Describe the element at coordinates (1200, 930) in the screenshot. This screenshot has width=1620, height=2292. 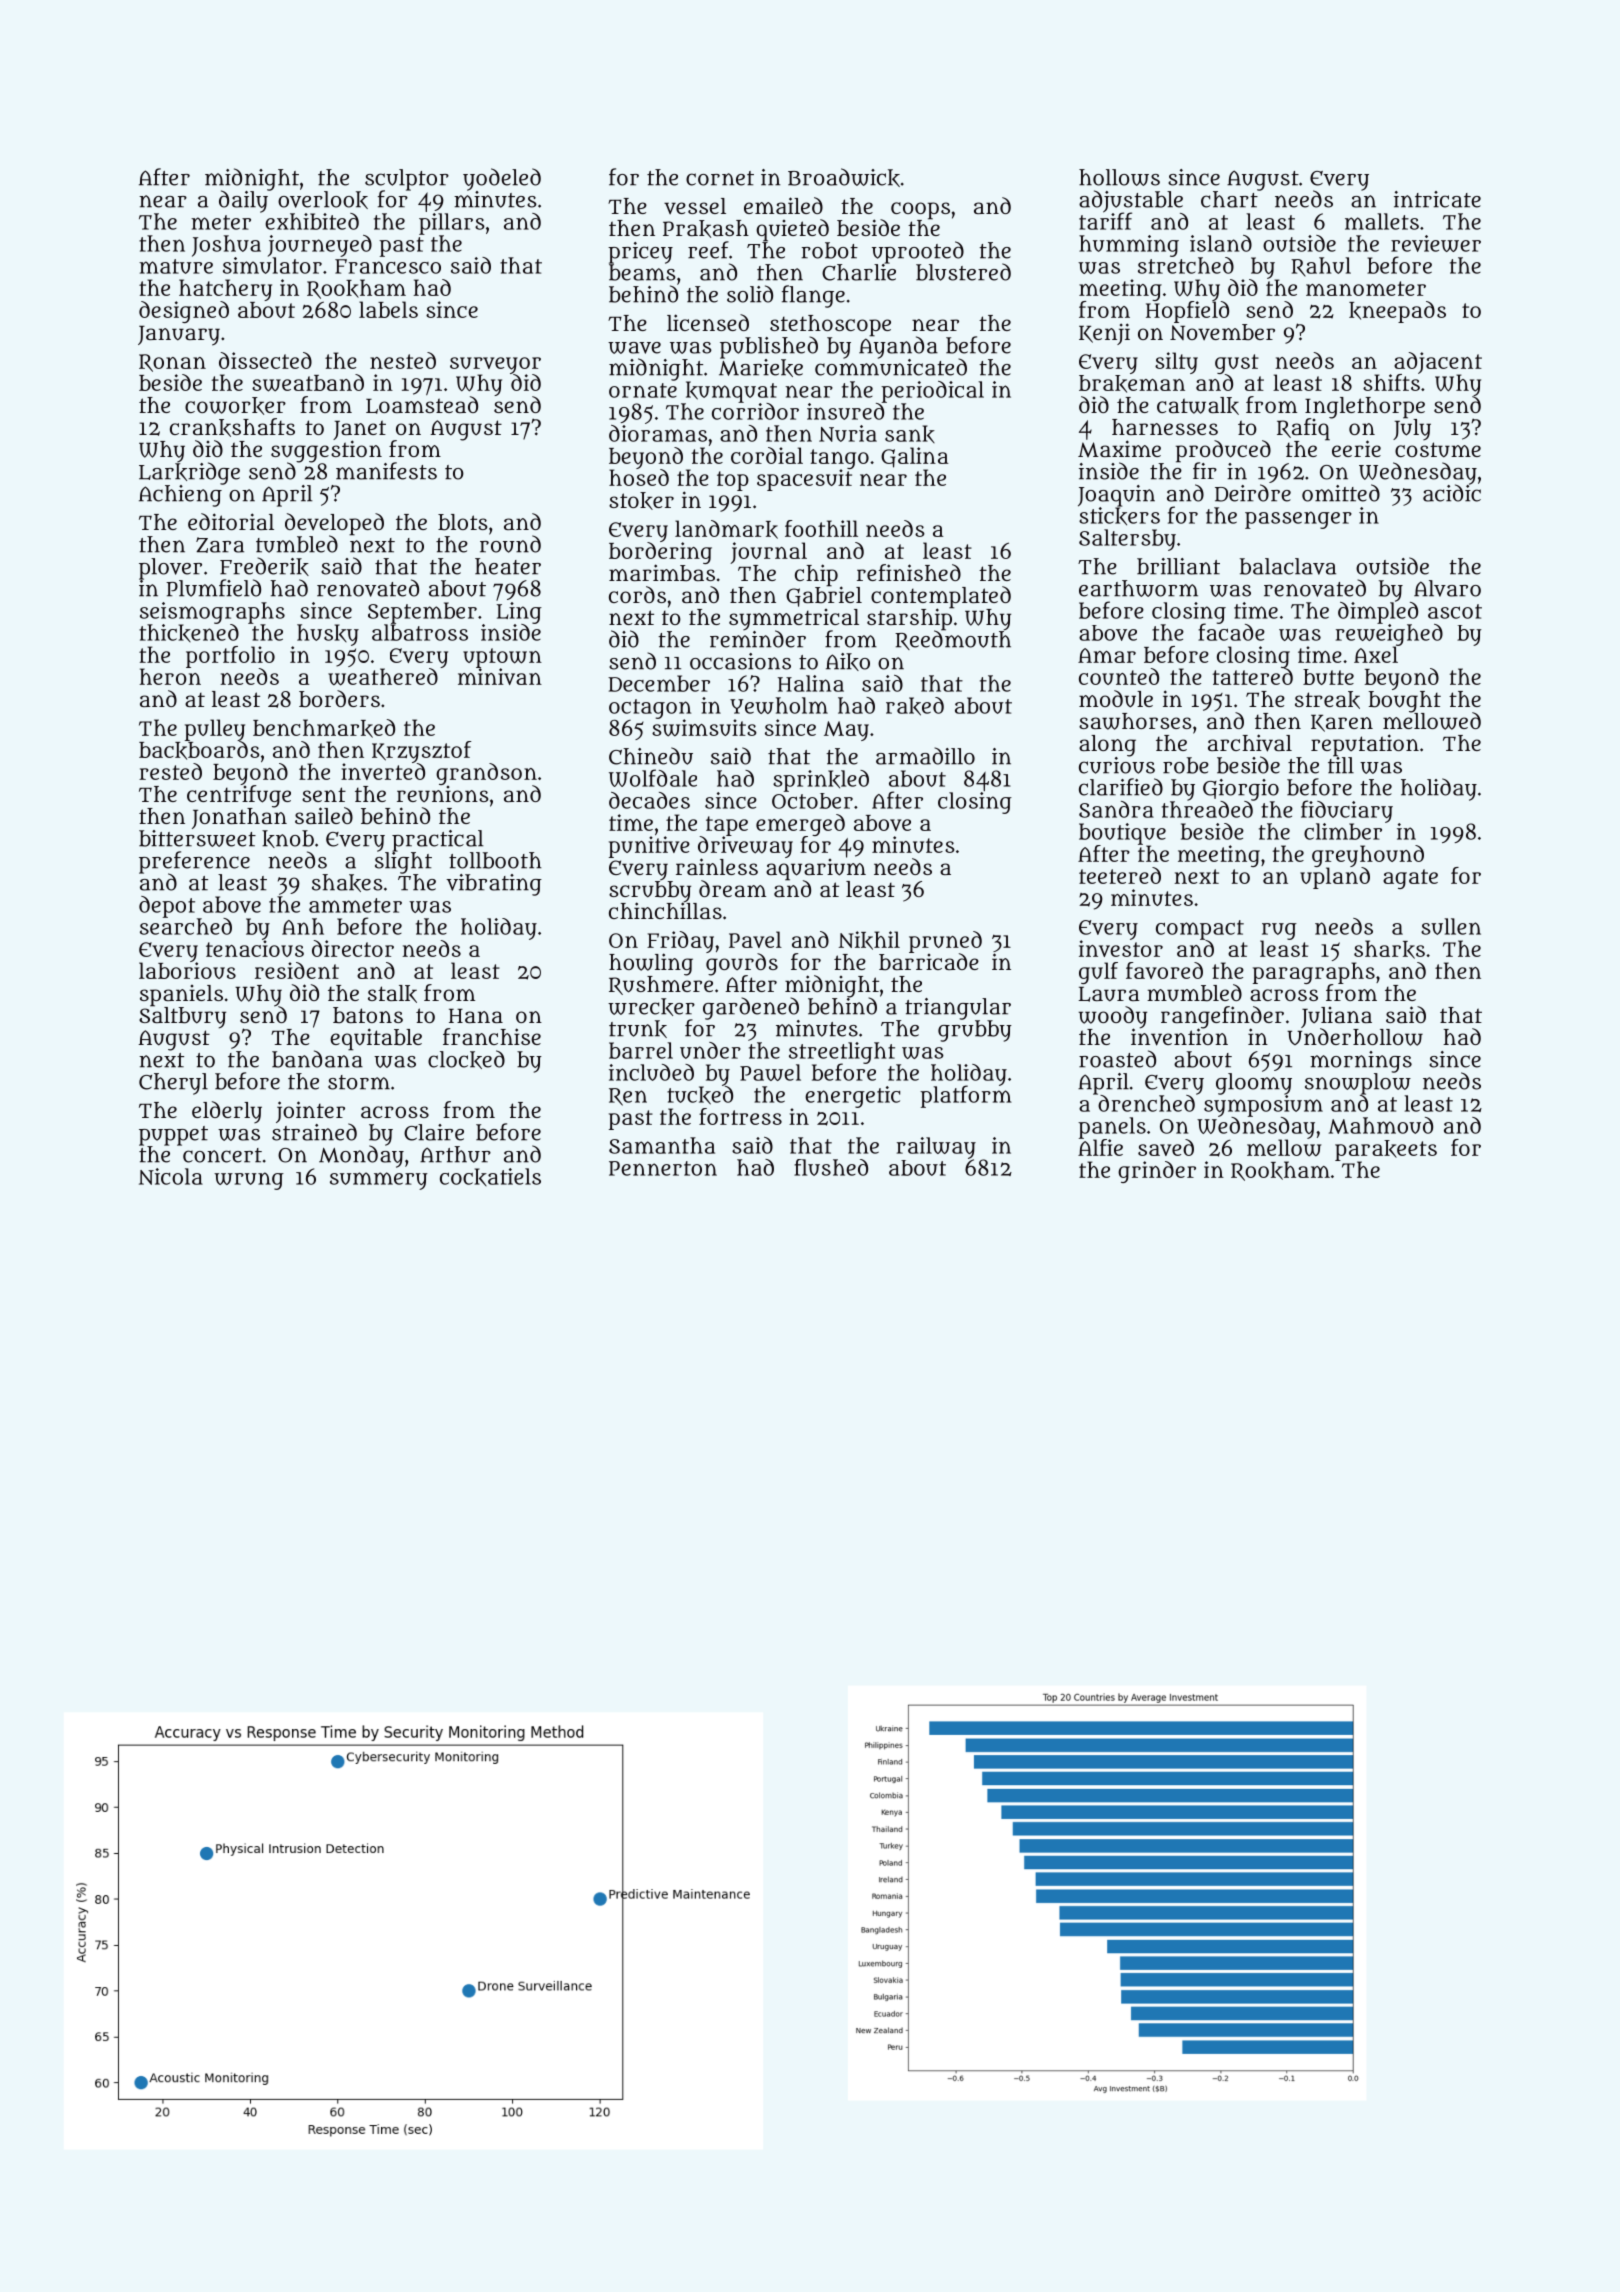
I see `compact` at that location.
